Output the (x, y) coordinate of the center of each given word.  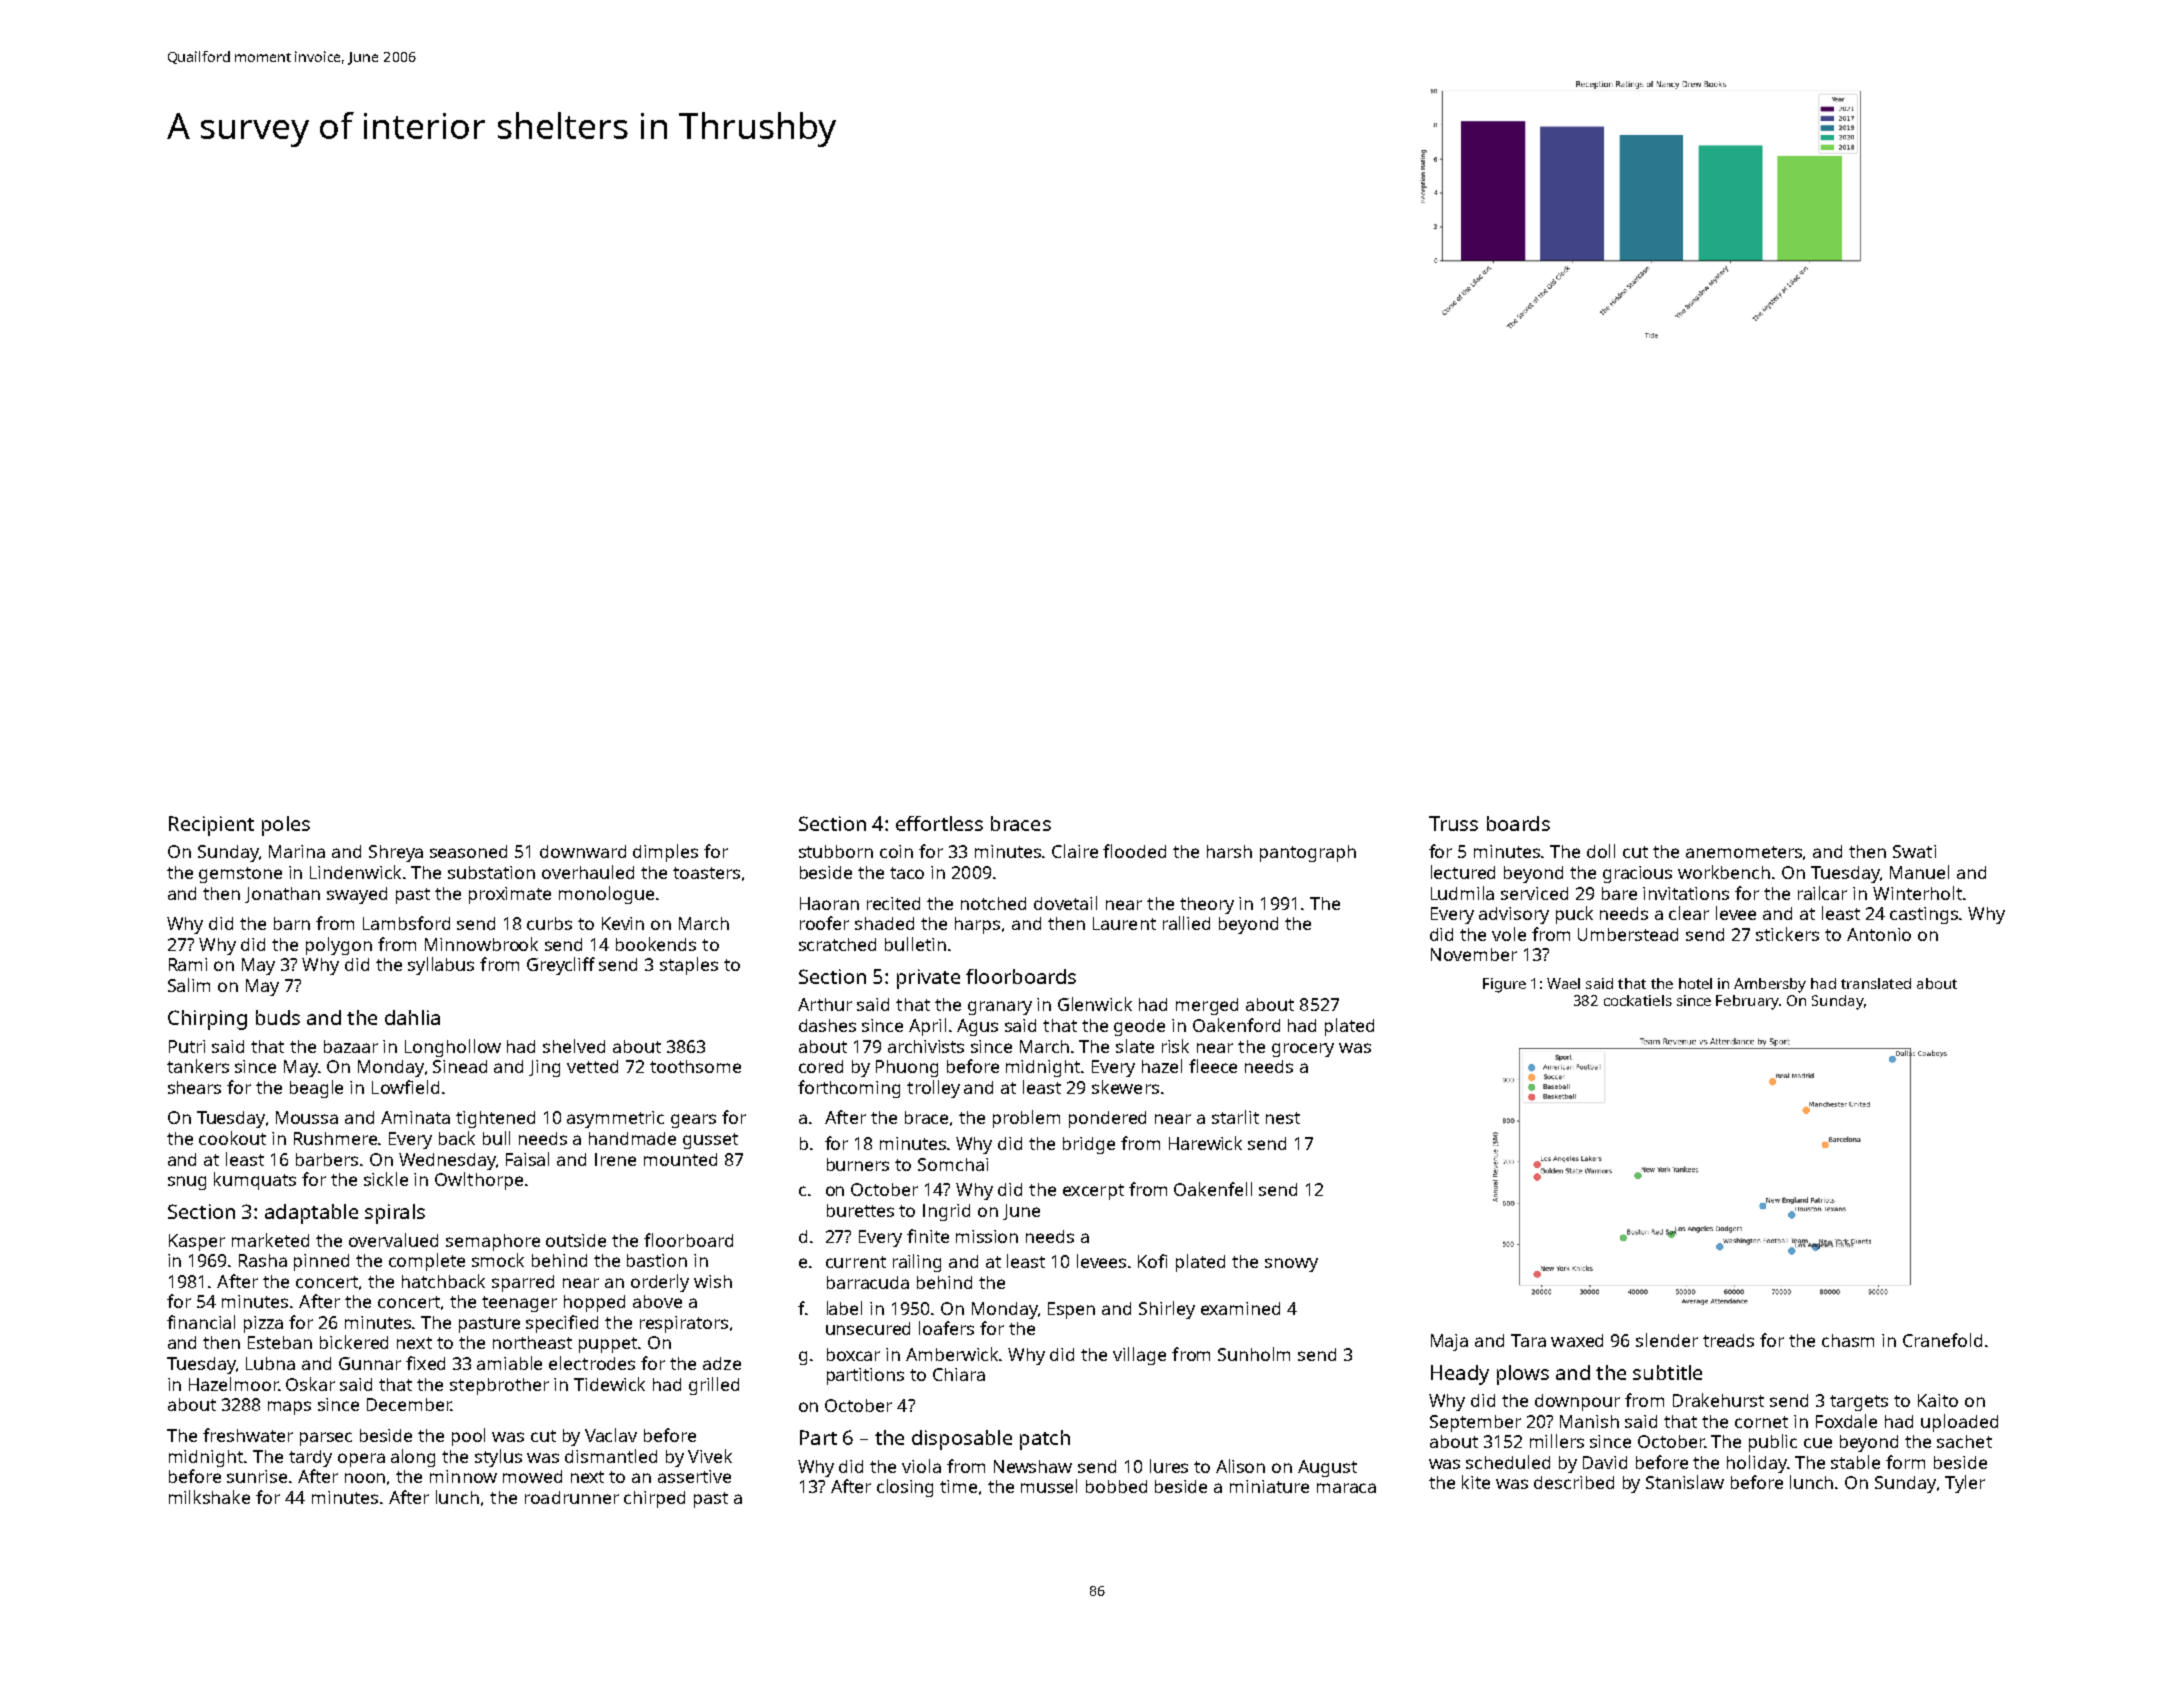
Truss (1453, 823)
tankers (198, 1066)
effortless (939, 823)
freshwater (248, 1435)
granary (1000, 1008)
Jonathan (282, 895)
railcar (1822, 893)
